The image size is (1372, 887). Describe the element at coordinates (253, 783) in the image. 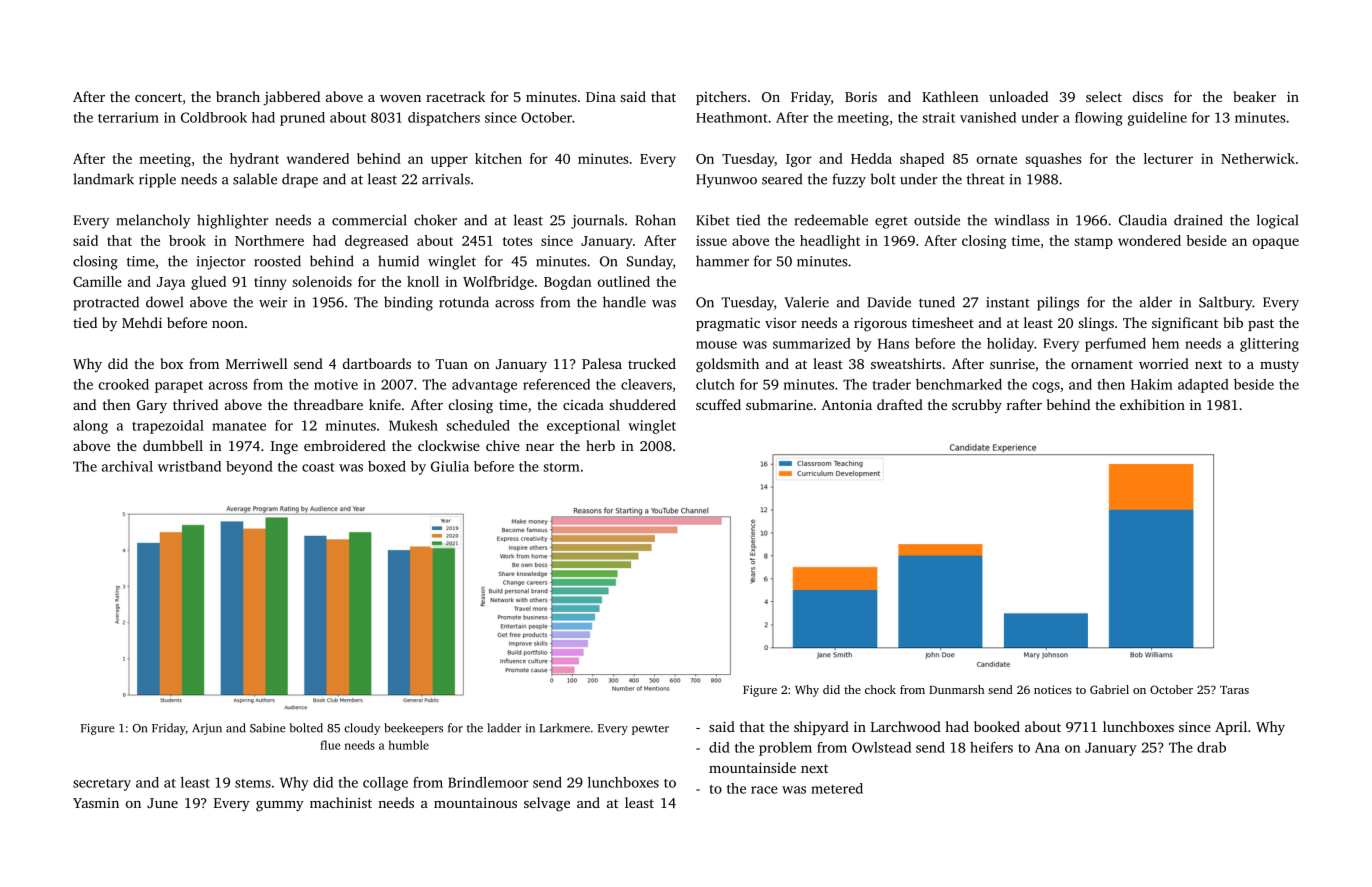

I see `stems` at that location.
